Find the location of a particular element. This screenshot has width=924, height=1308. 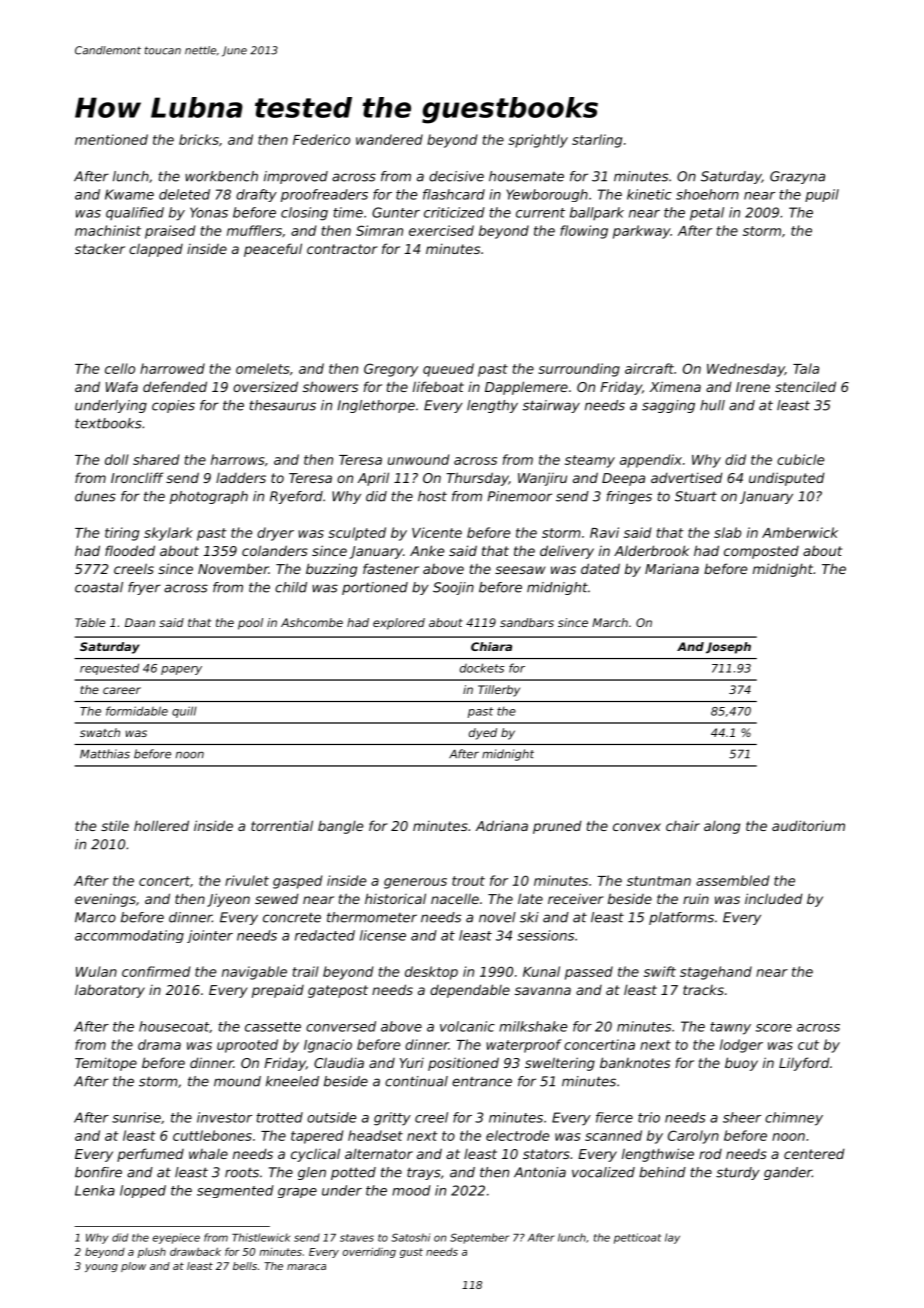

sprightly is located at coordinates (538, 141).
